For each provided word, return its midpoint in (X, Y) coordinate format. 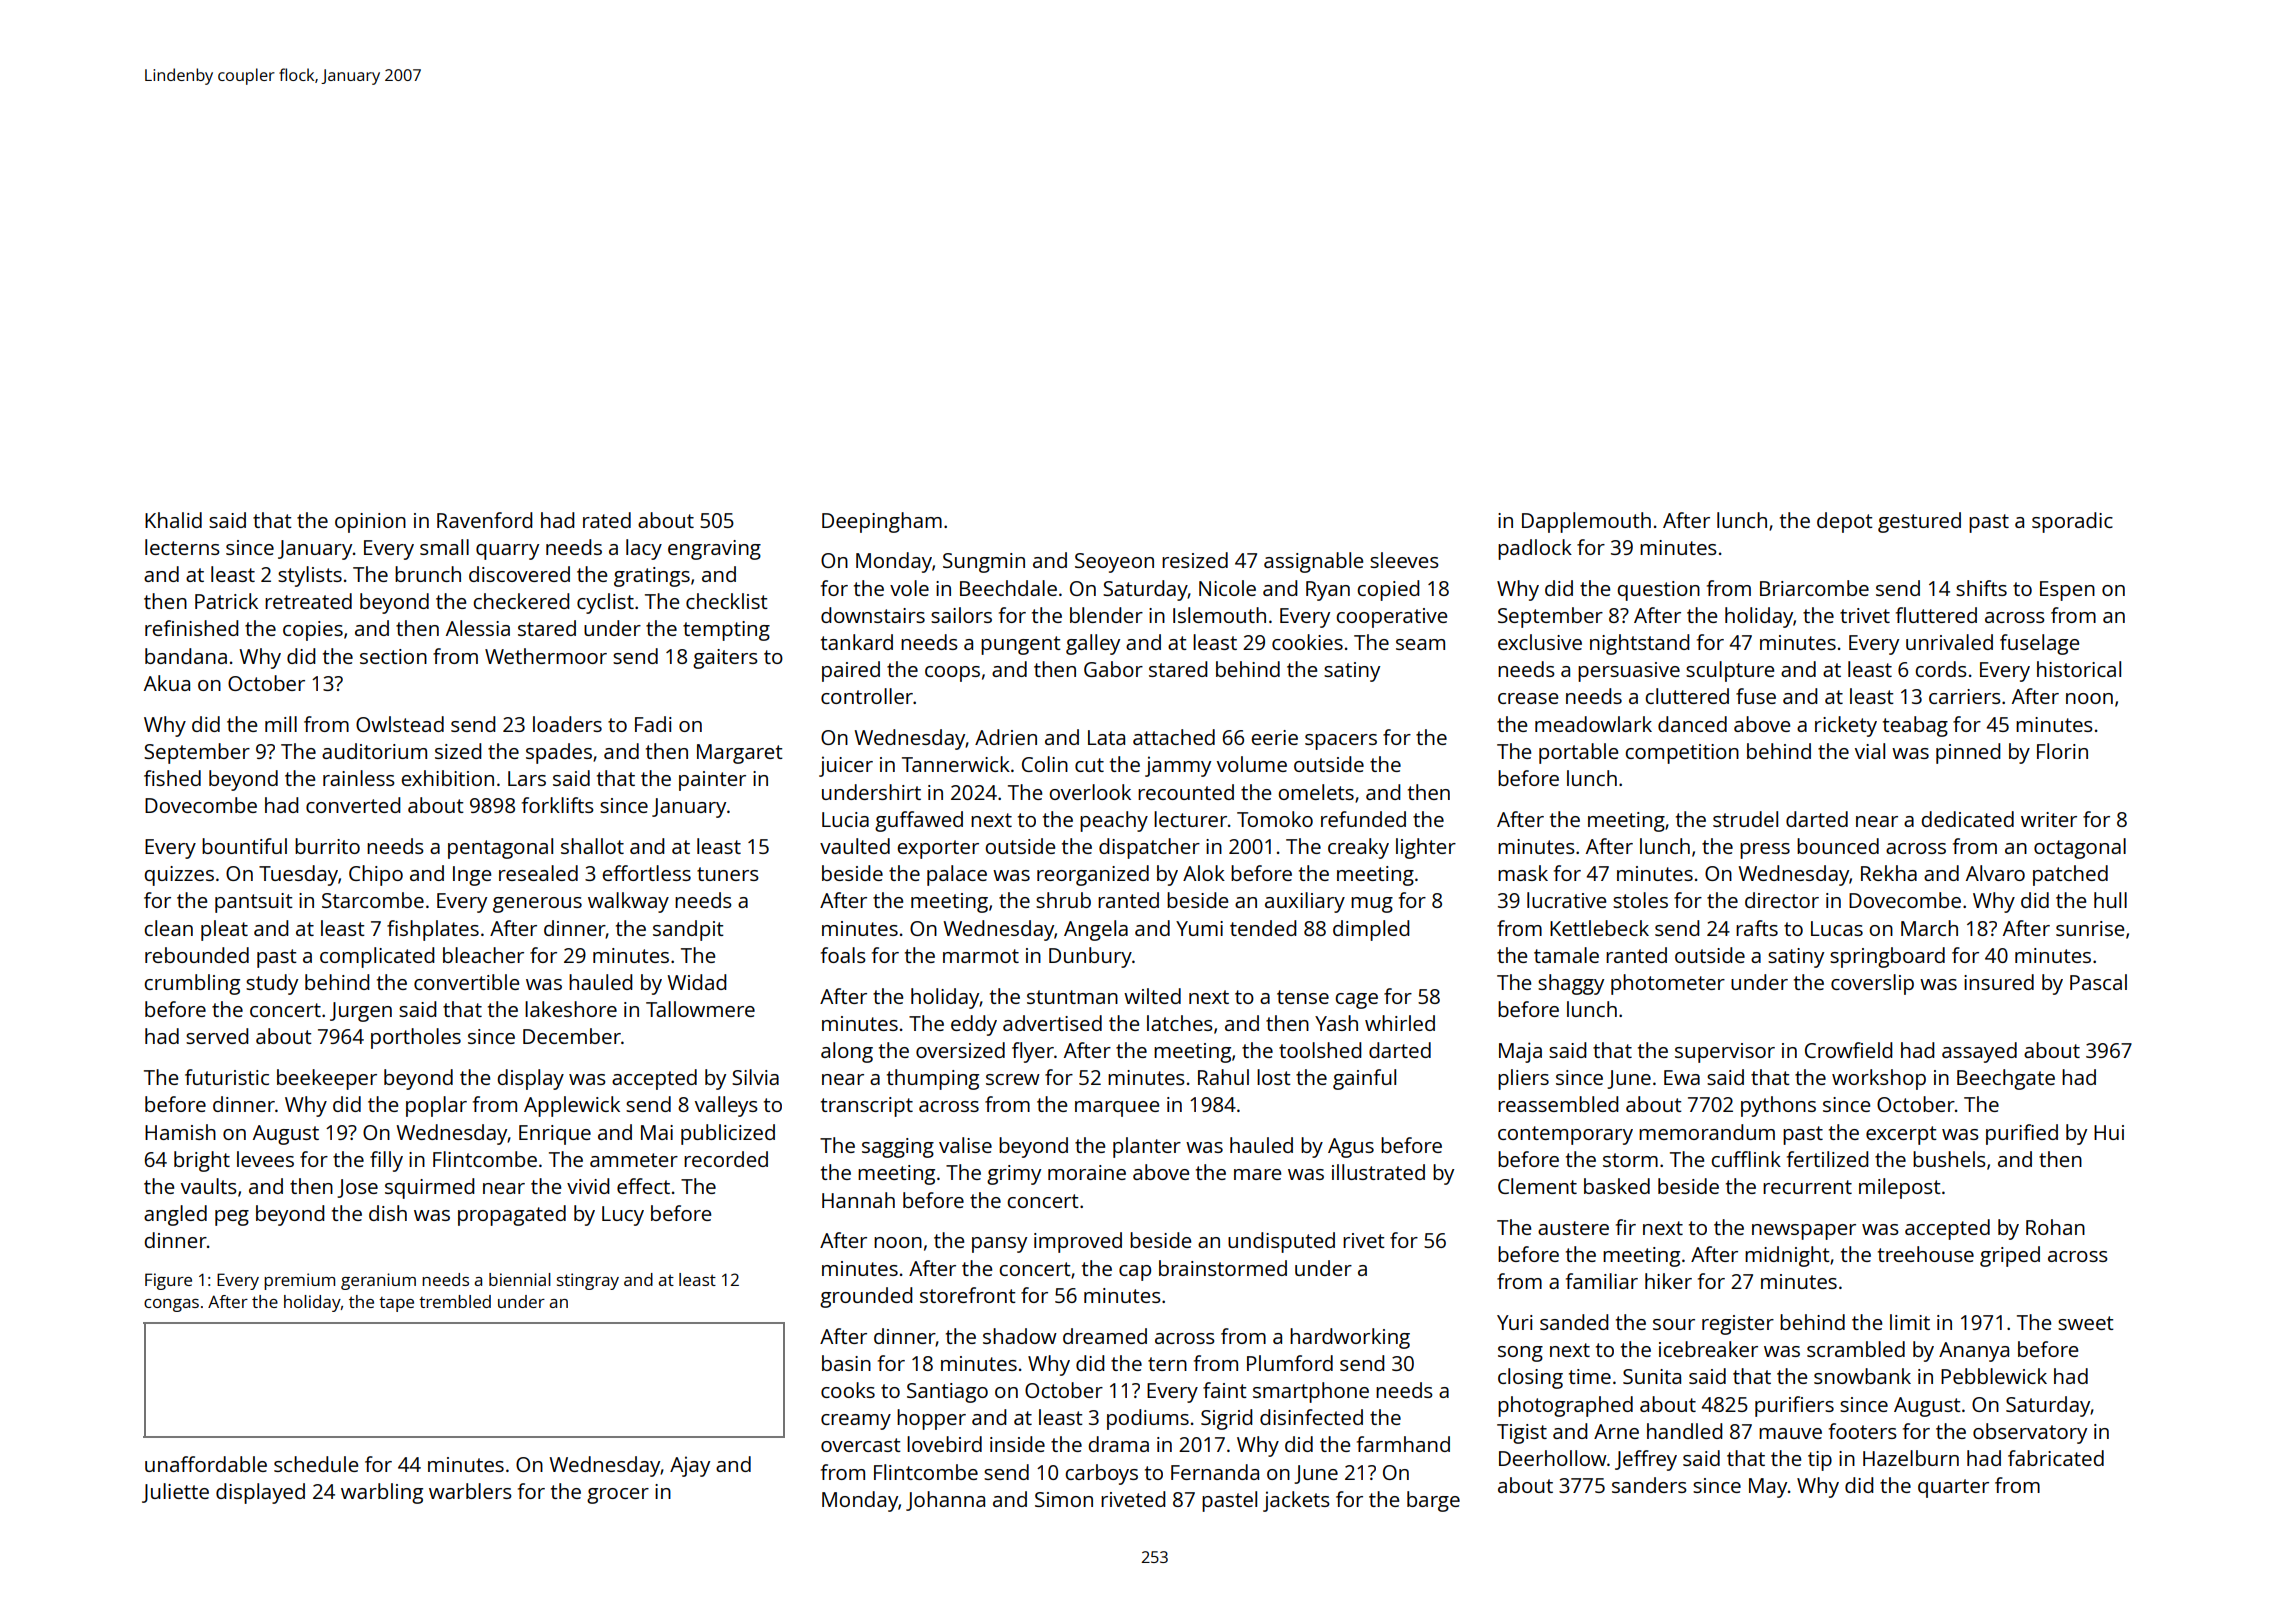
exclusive (1540, 642)
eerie (1274, 737)
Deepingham (882, 522)
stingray (588, 1281)
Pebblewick (1994, 1376)
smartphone (1311, 1392)
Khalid (173, 520)
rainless (359, 778)
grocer (618, 1496)
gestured (1919, 522)
